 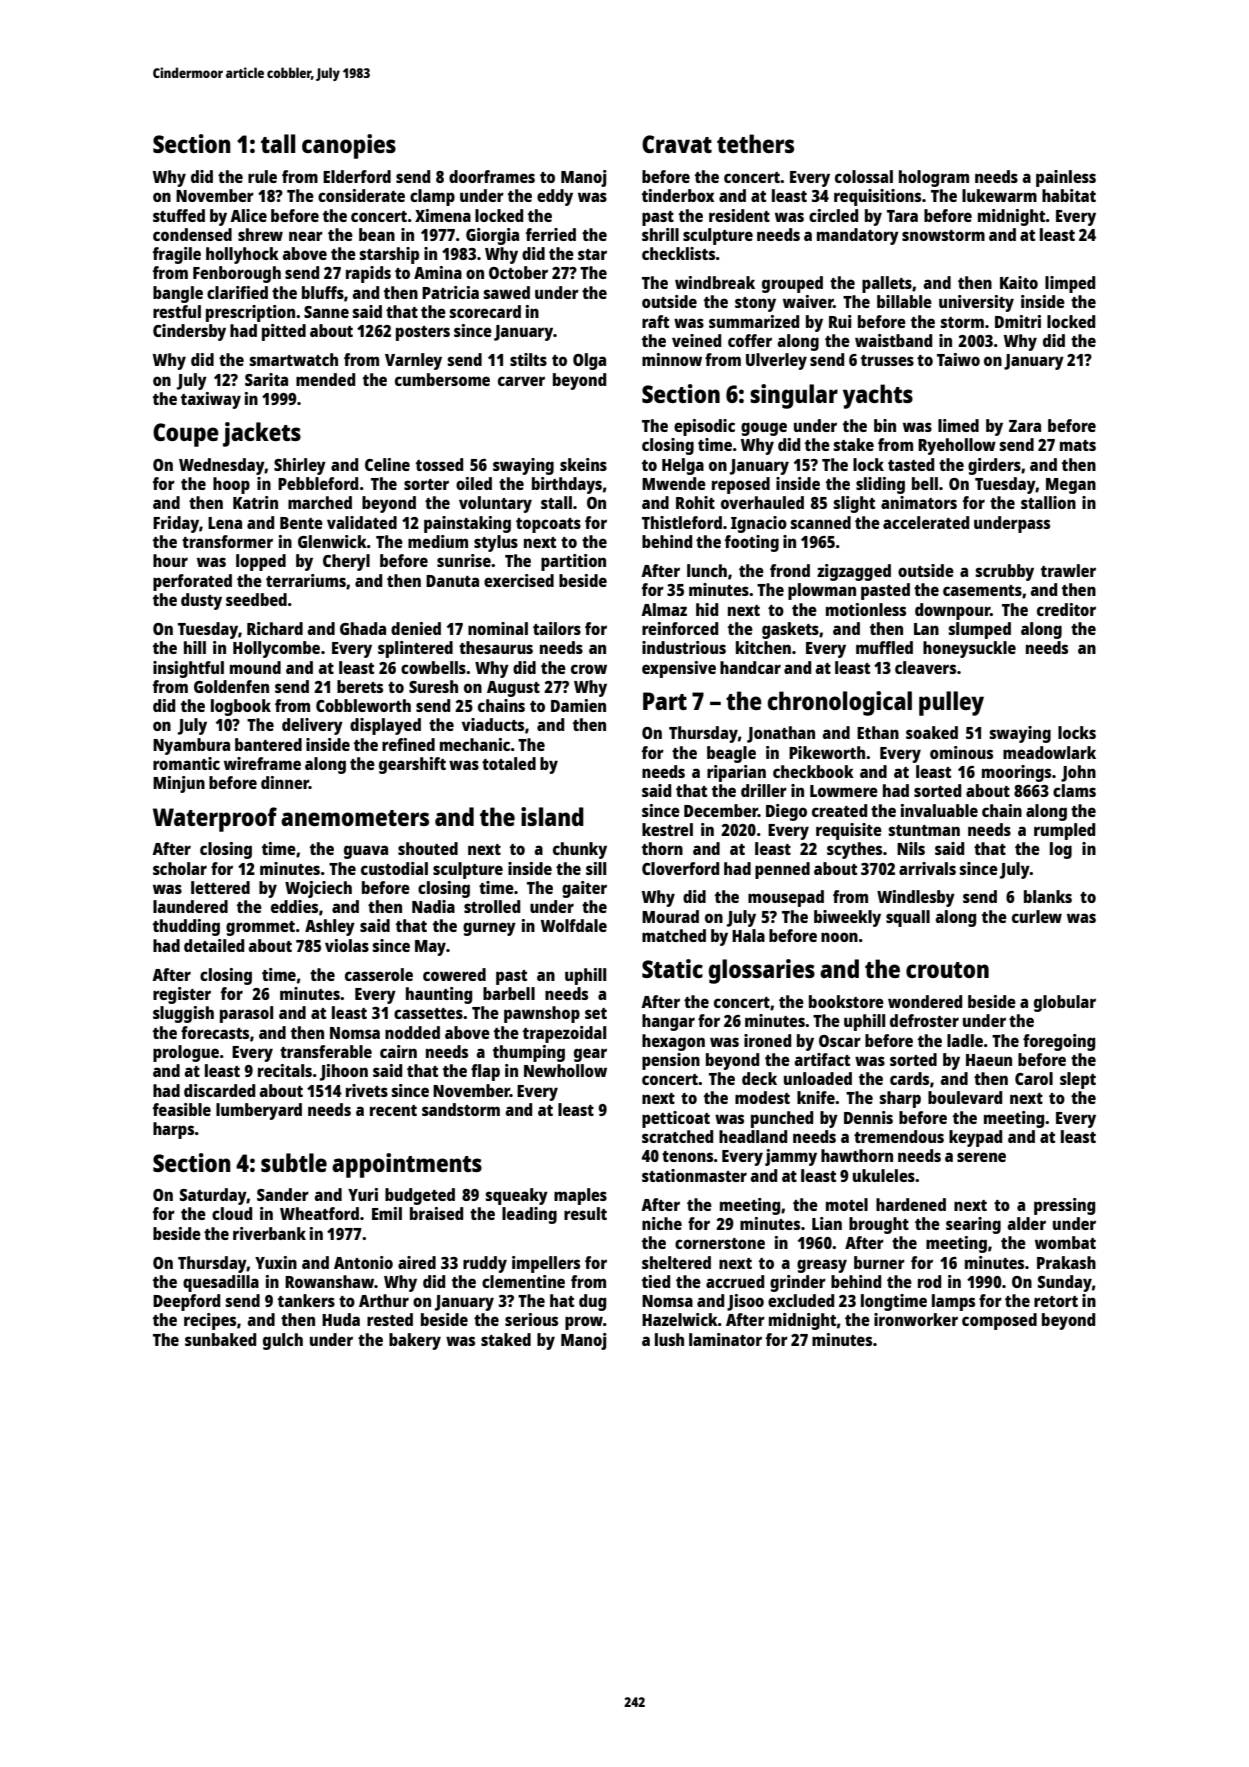 I want to click on tasted, so click(x=911, y=464).
